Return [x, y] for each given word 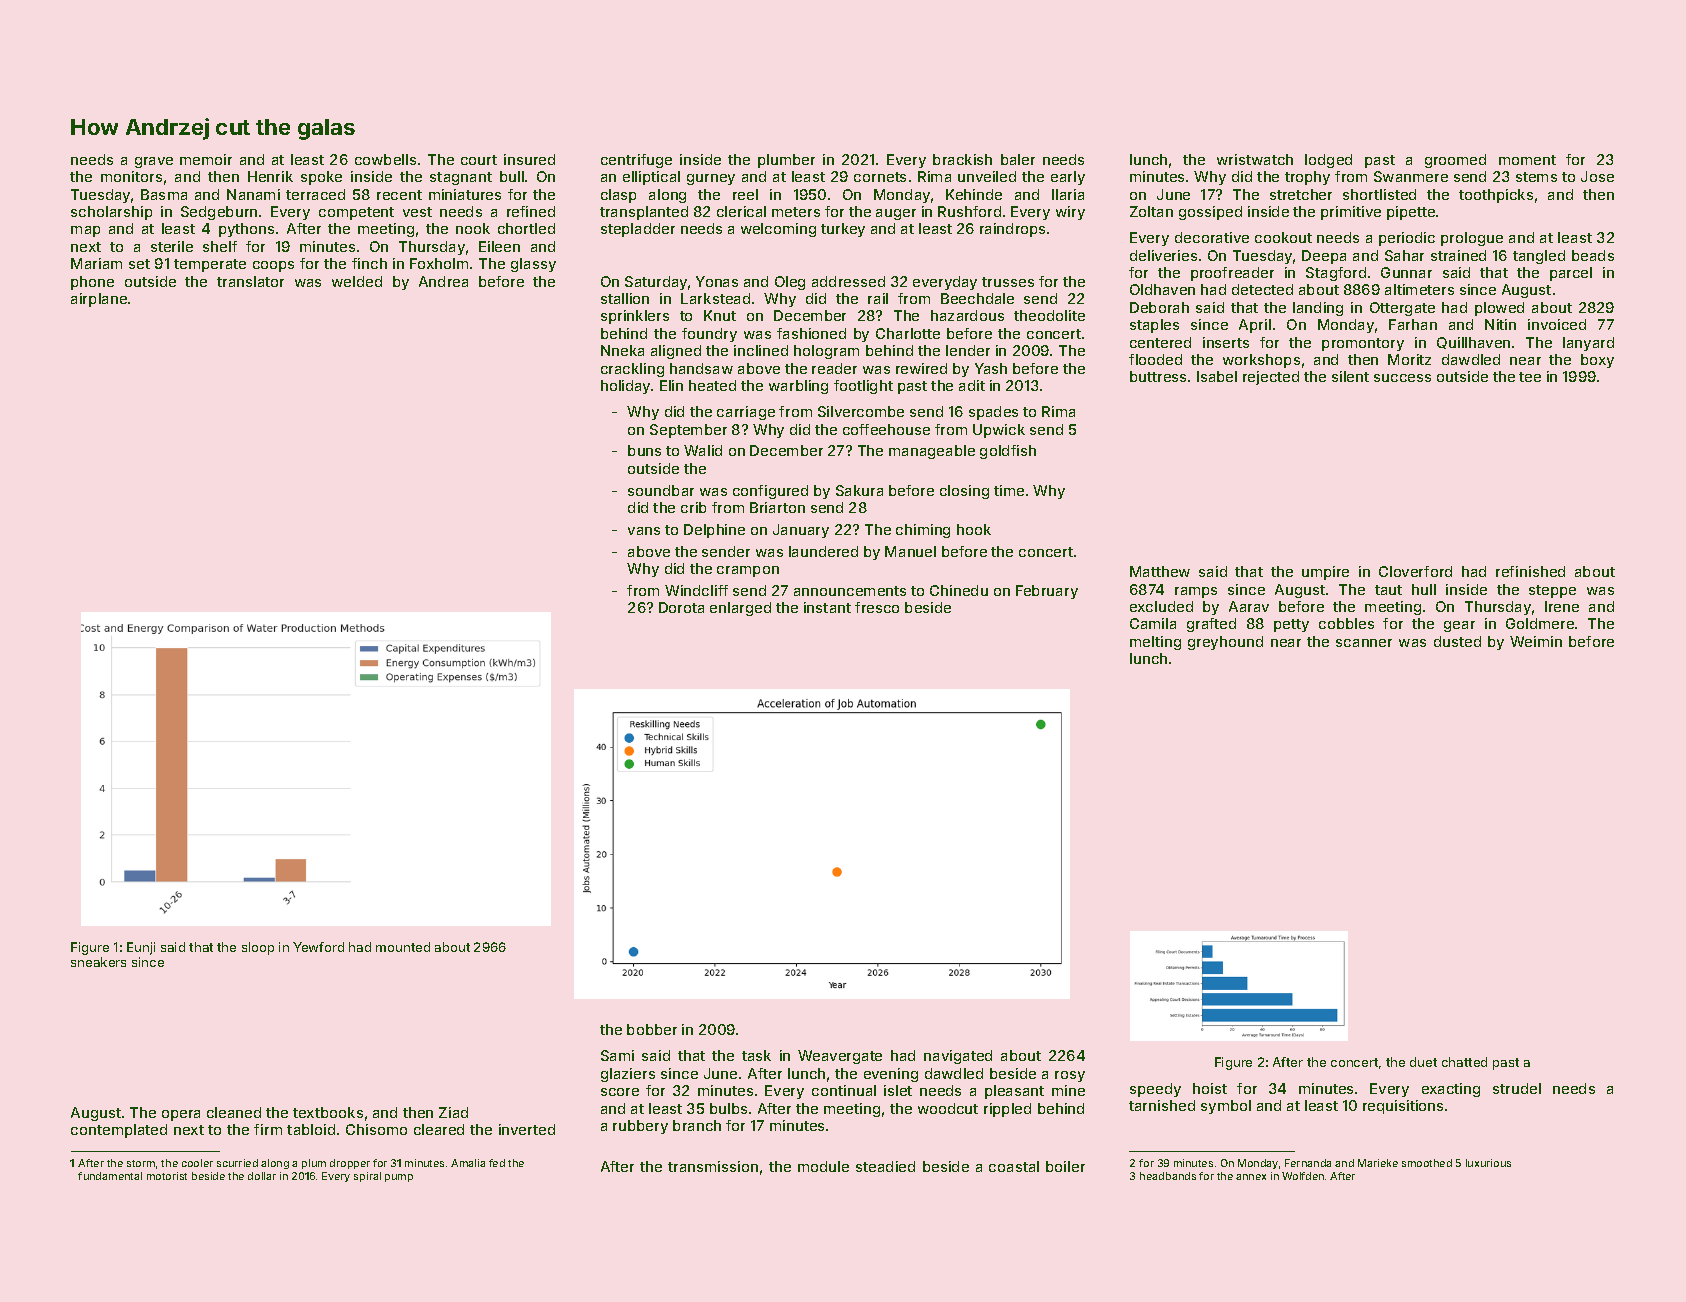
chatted [1464, 1062]
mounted [403, 947]
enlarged [740, 609]
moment [1527, 160]
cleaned [234, 1112]
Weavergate [840, 1057]
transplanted [644, 213]
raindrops [1012, 230]
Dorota [681, 607]
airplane [99, 300]
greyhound [1225, 643]
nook [473, 228]
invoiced [1557, 324]
